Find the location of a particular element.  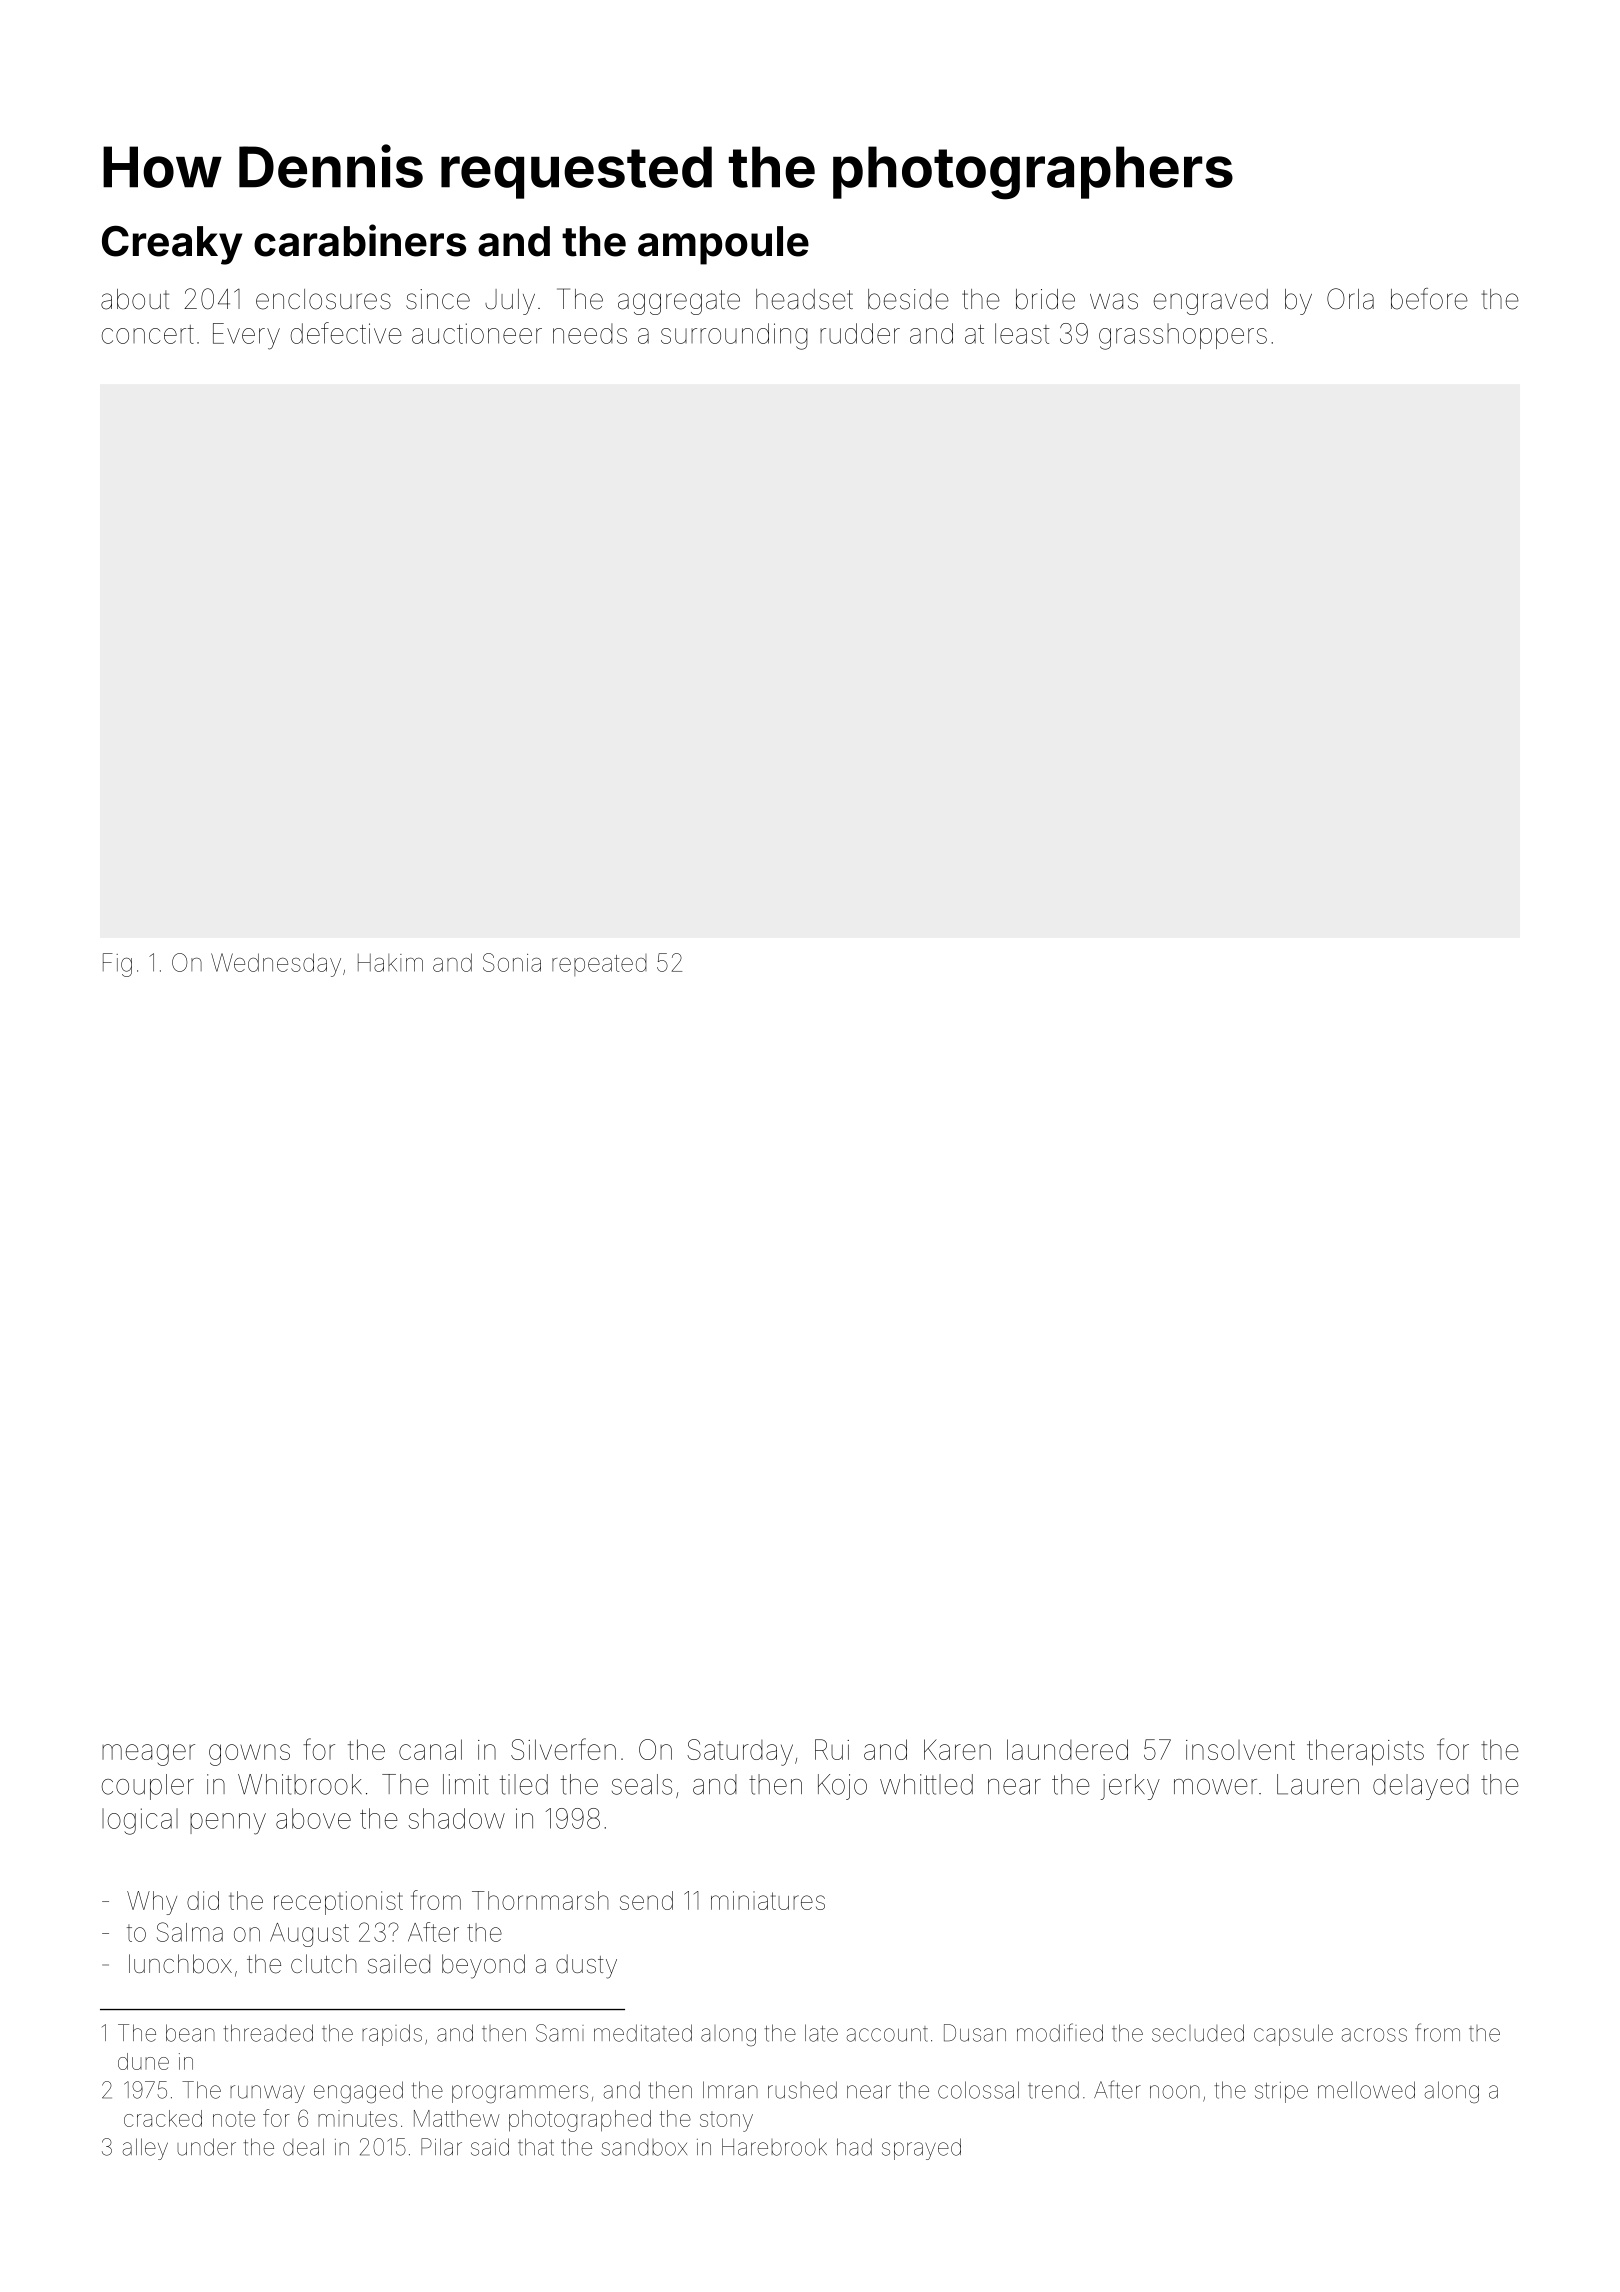

therapists is located at coordinates (1365, 1752).
